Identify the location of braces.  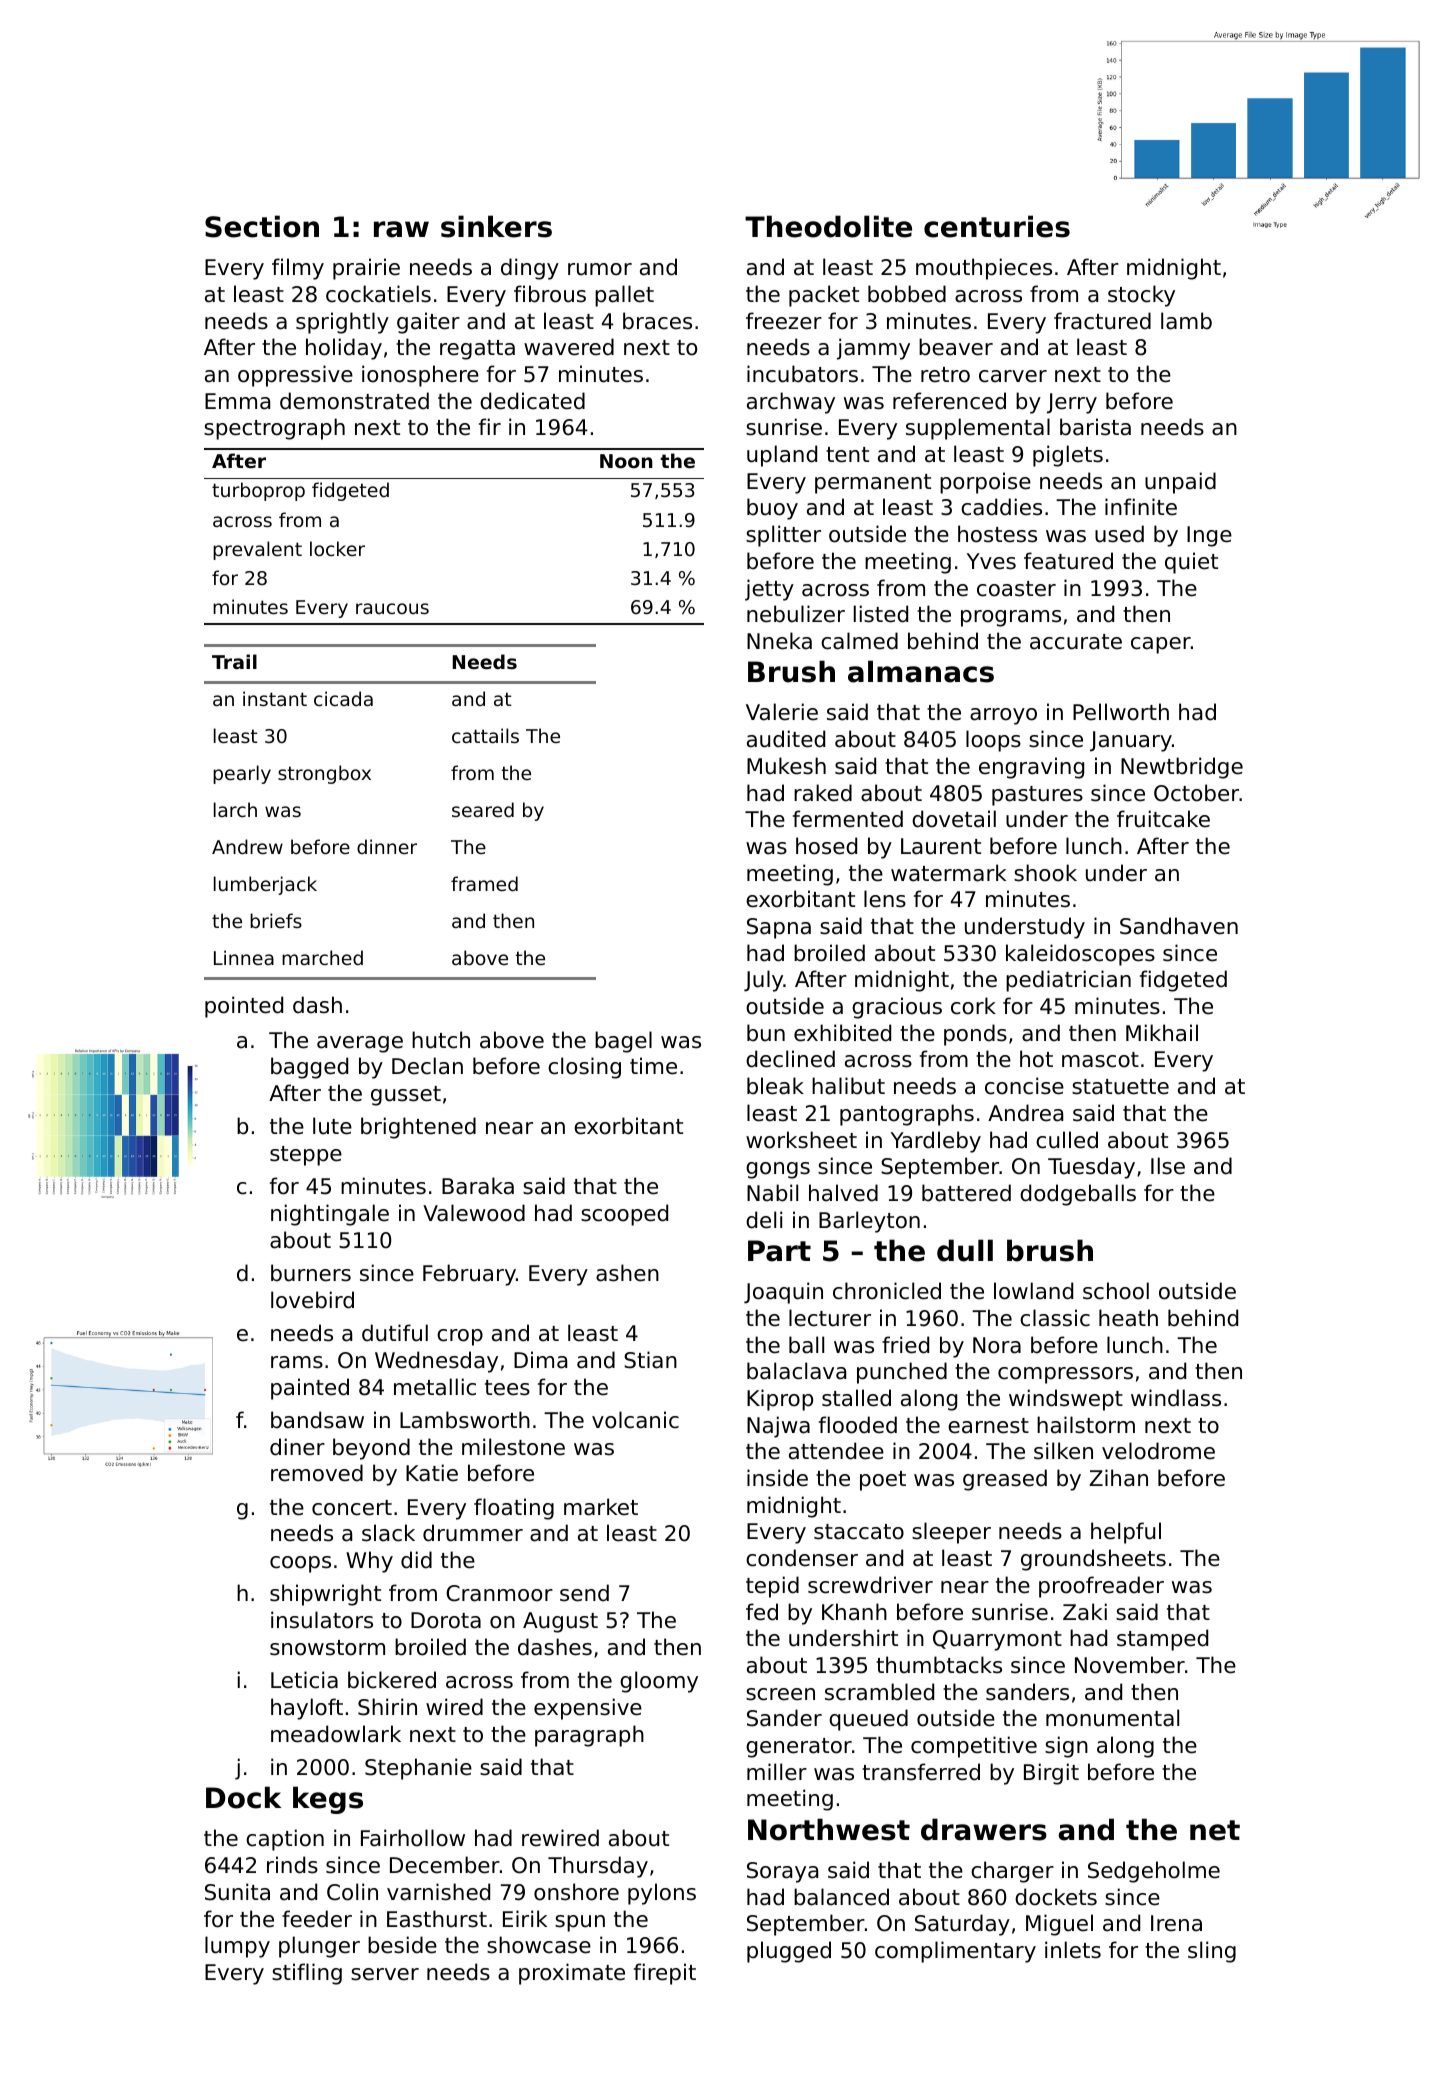
(657, 321).
